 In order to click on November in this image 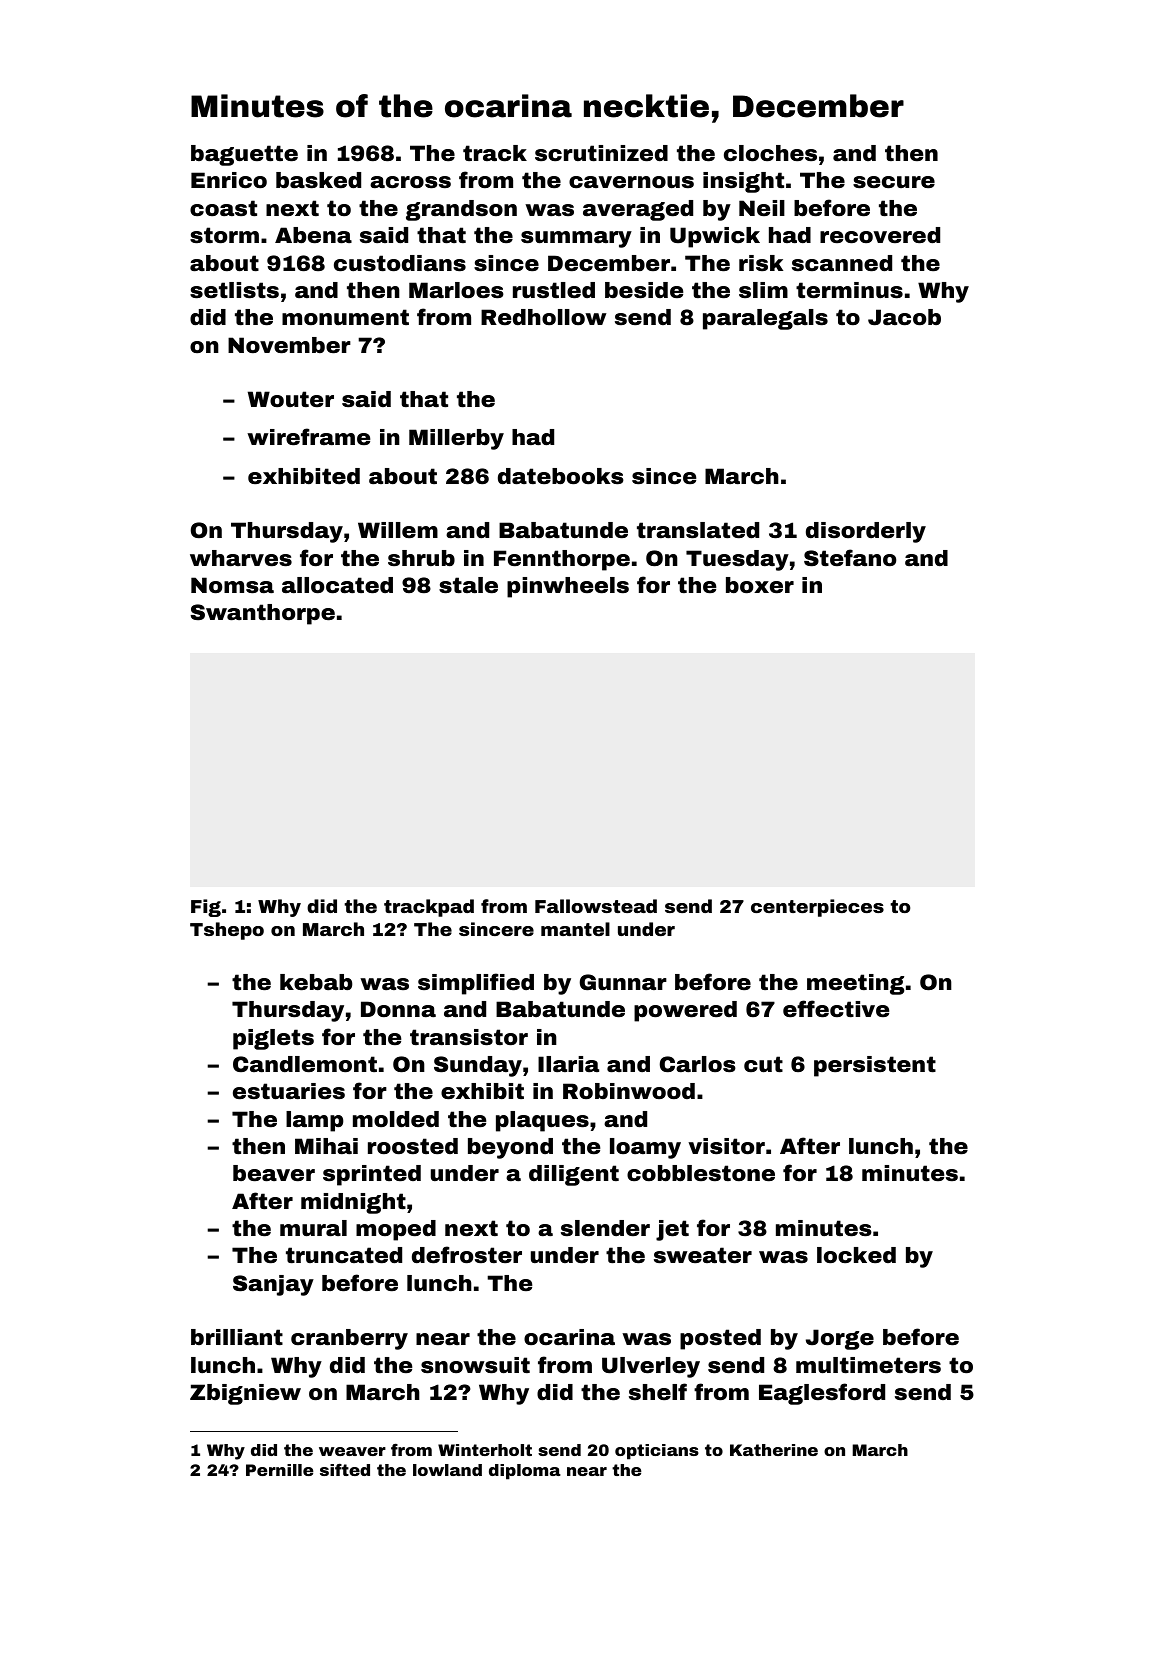, I will do `click(289, 345)`.
